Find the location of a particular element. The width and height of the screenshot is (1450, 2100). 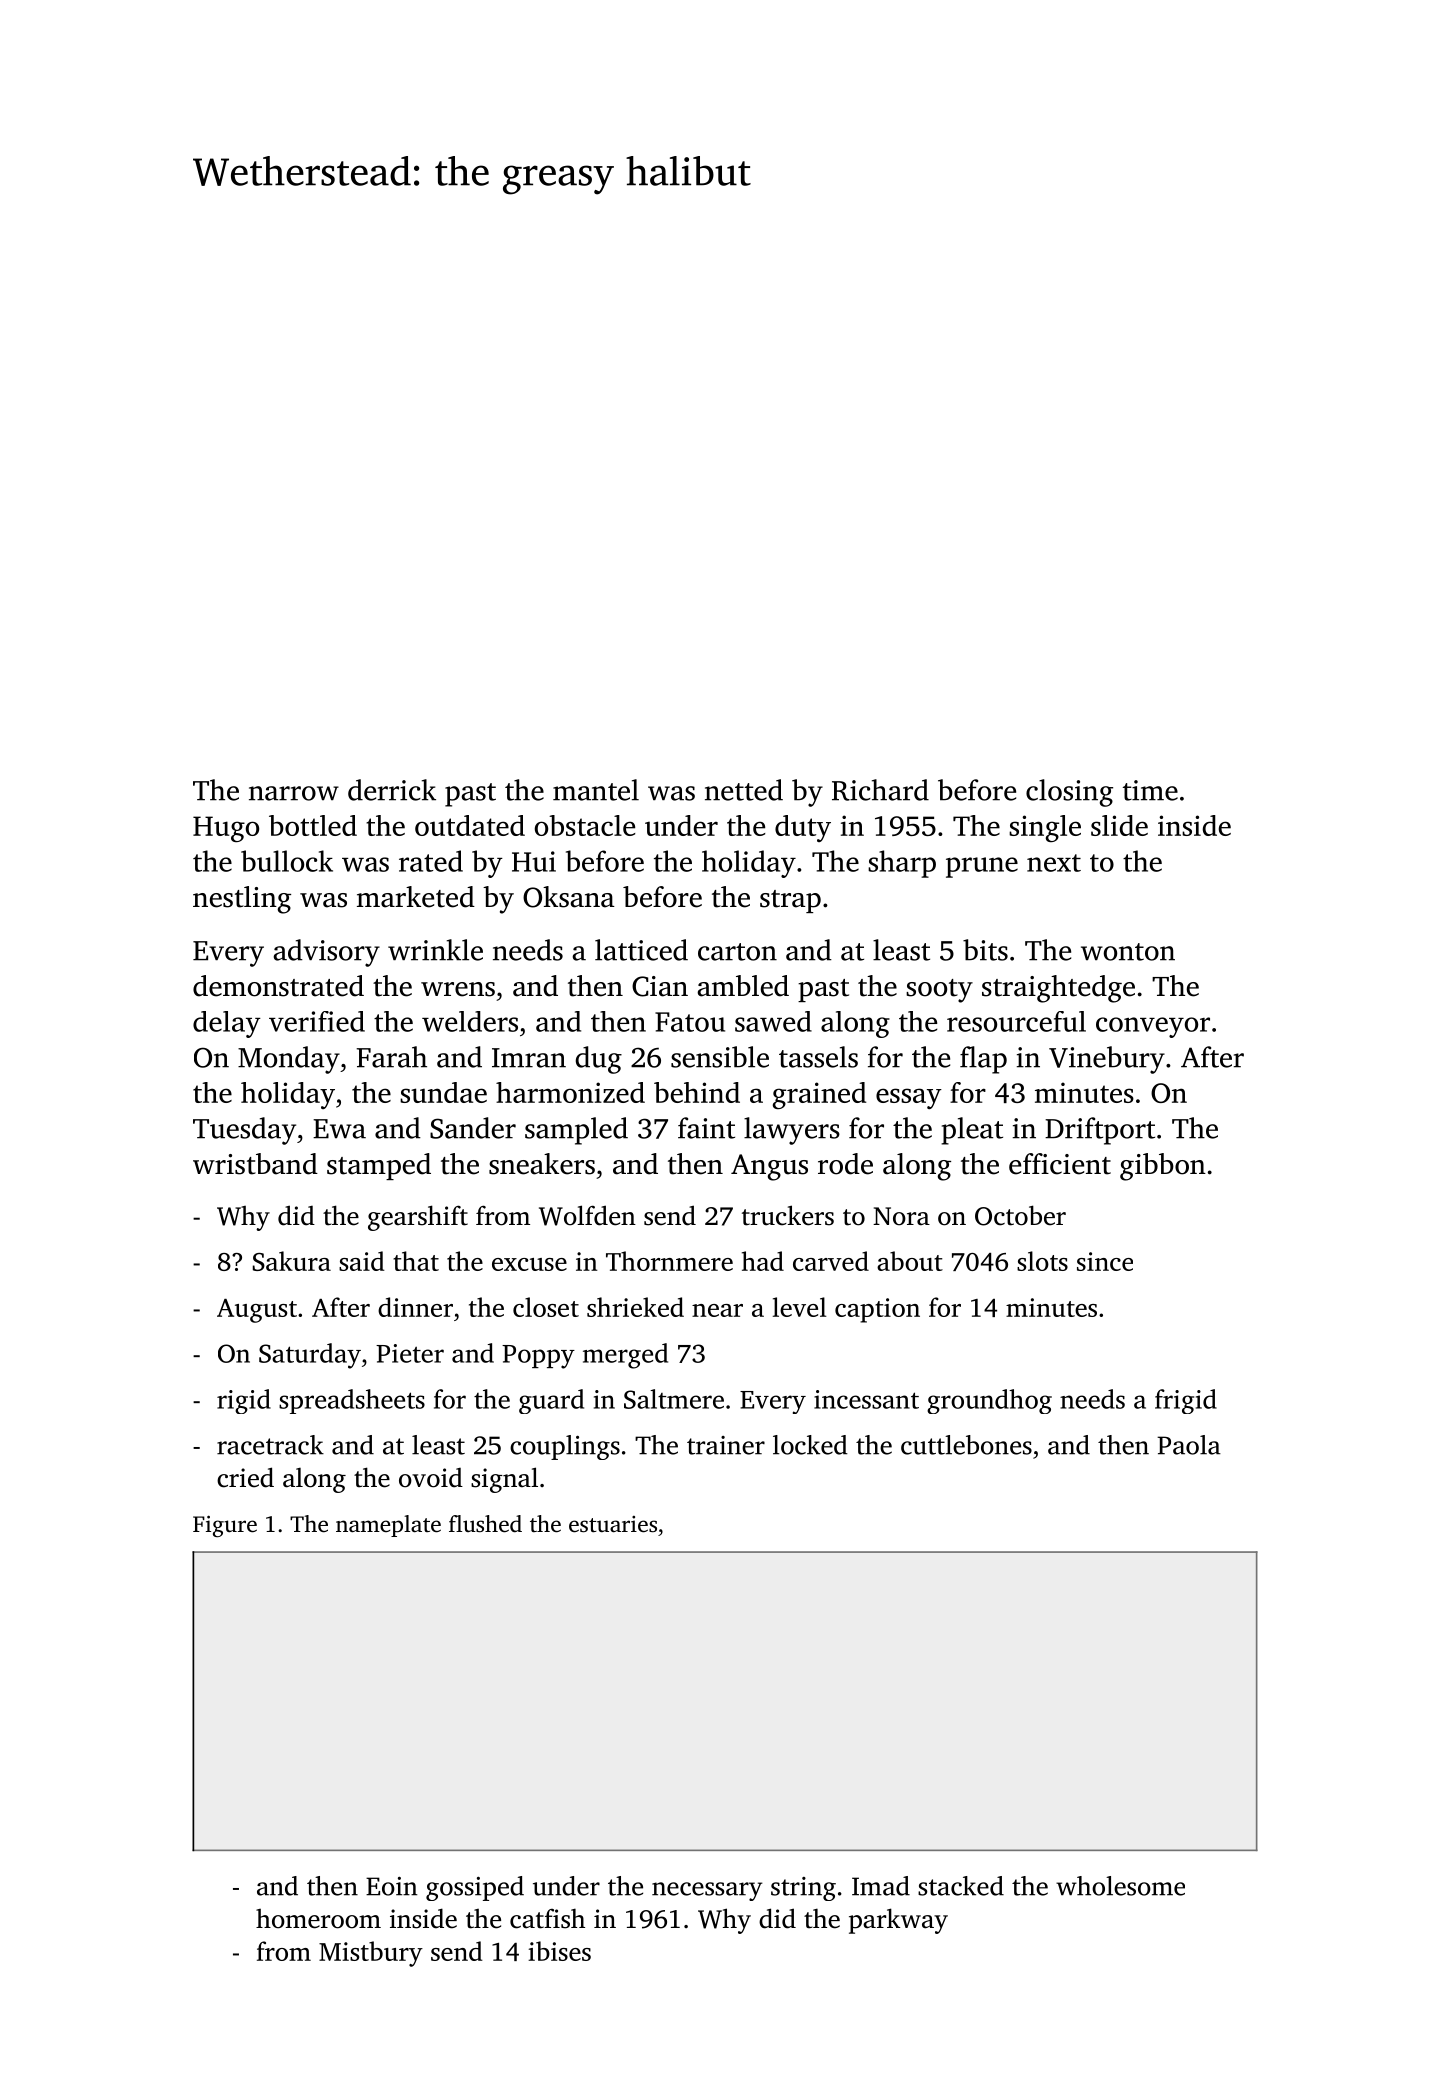

bits is located at coordinates (985, 950).
